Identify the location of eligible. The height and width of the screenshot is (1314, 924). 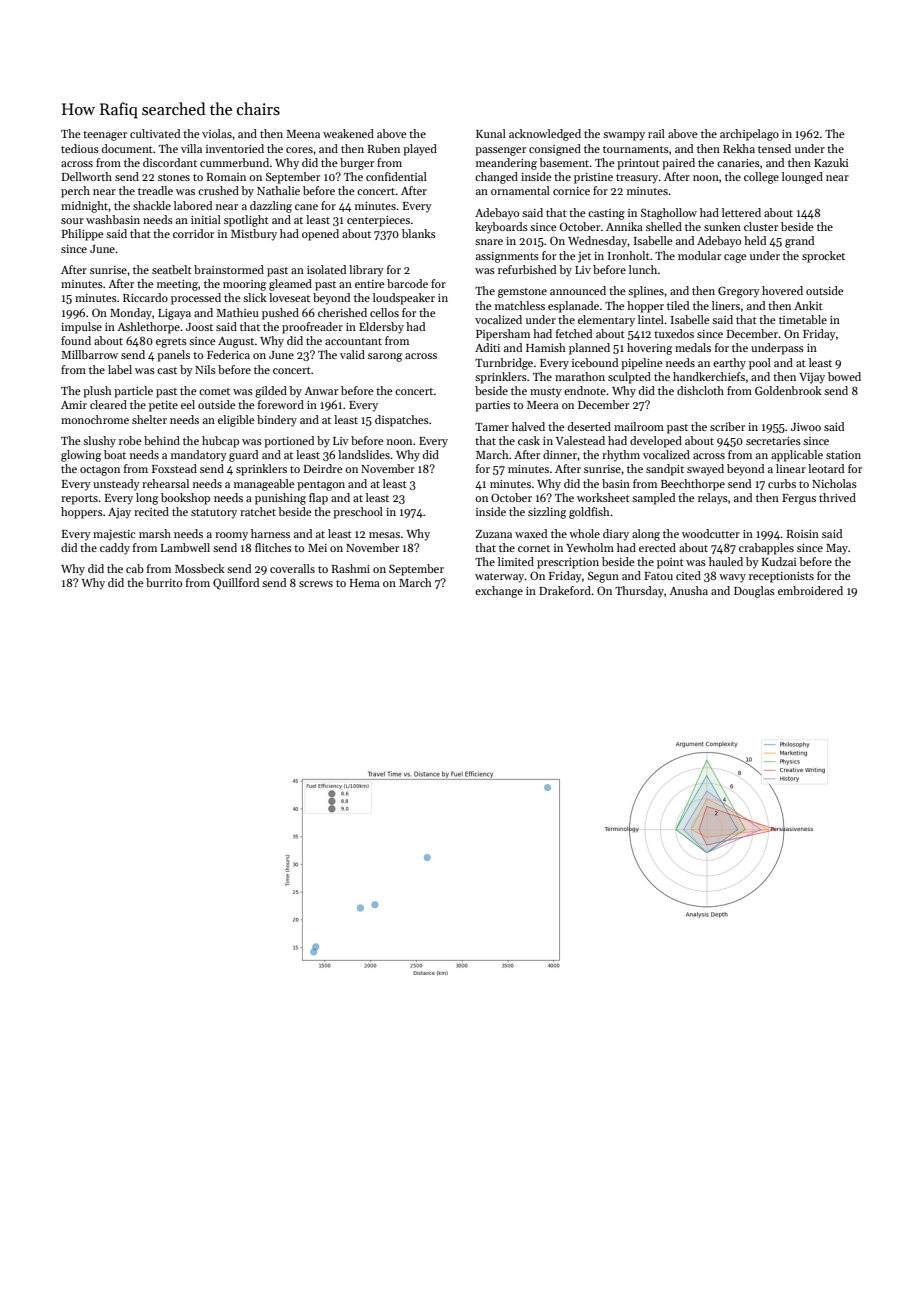
(236, 421).
